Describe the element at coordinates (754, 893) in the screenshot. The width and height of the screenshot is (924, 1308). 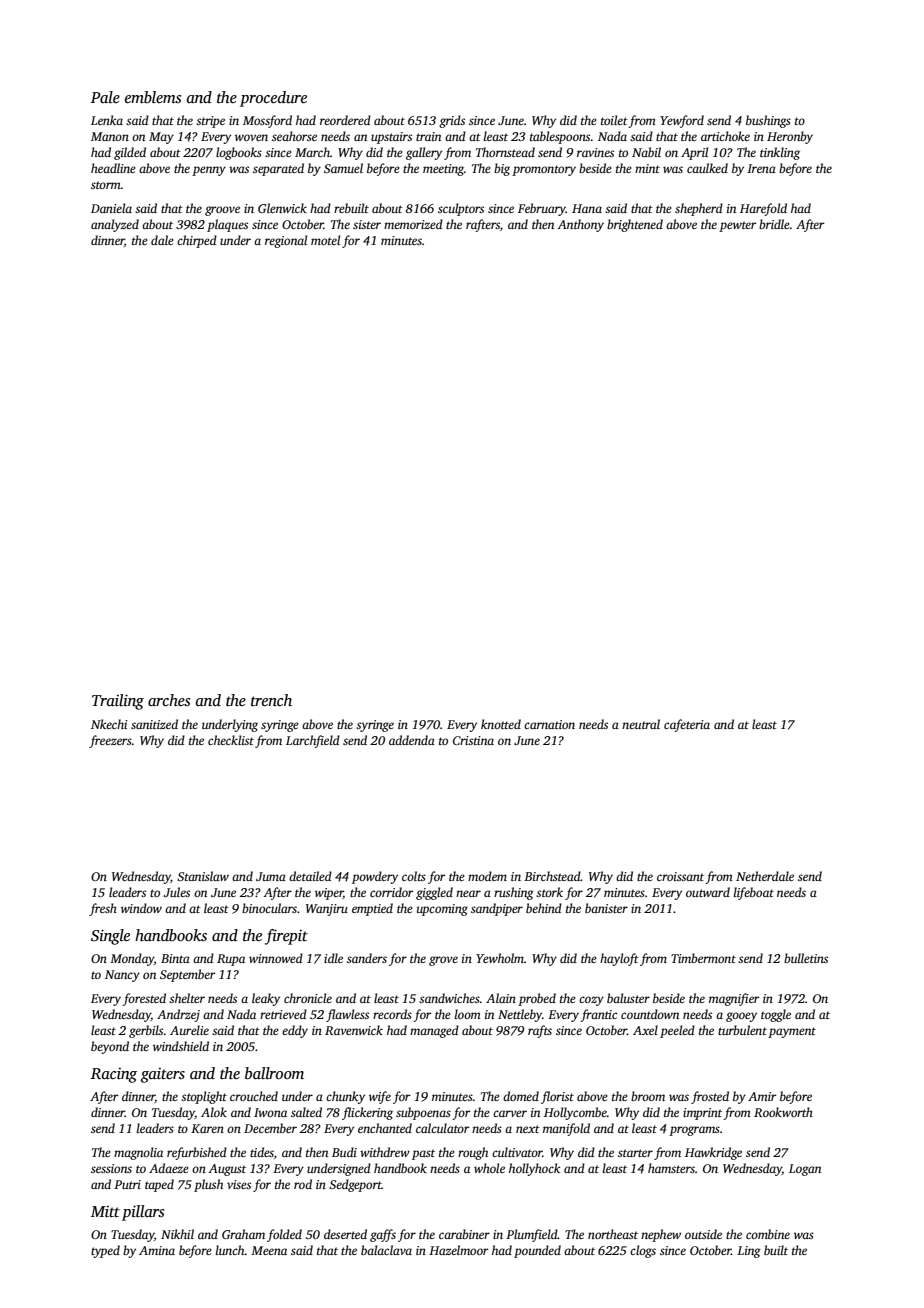
I see `lifeboat` at that location.
